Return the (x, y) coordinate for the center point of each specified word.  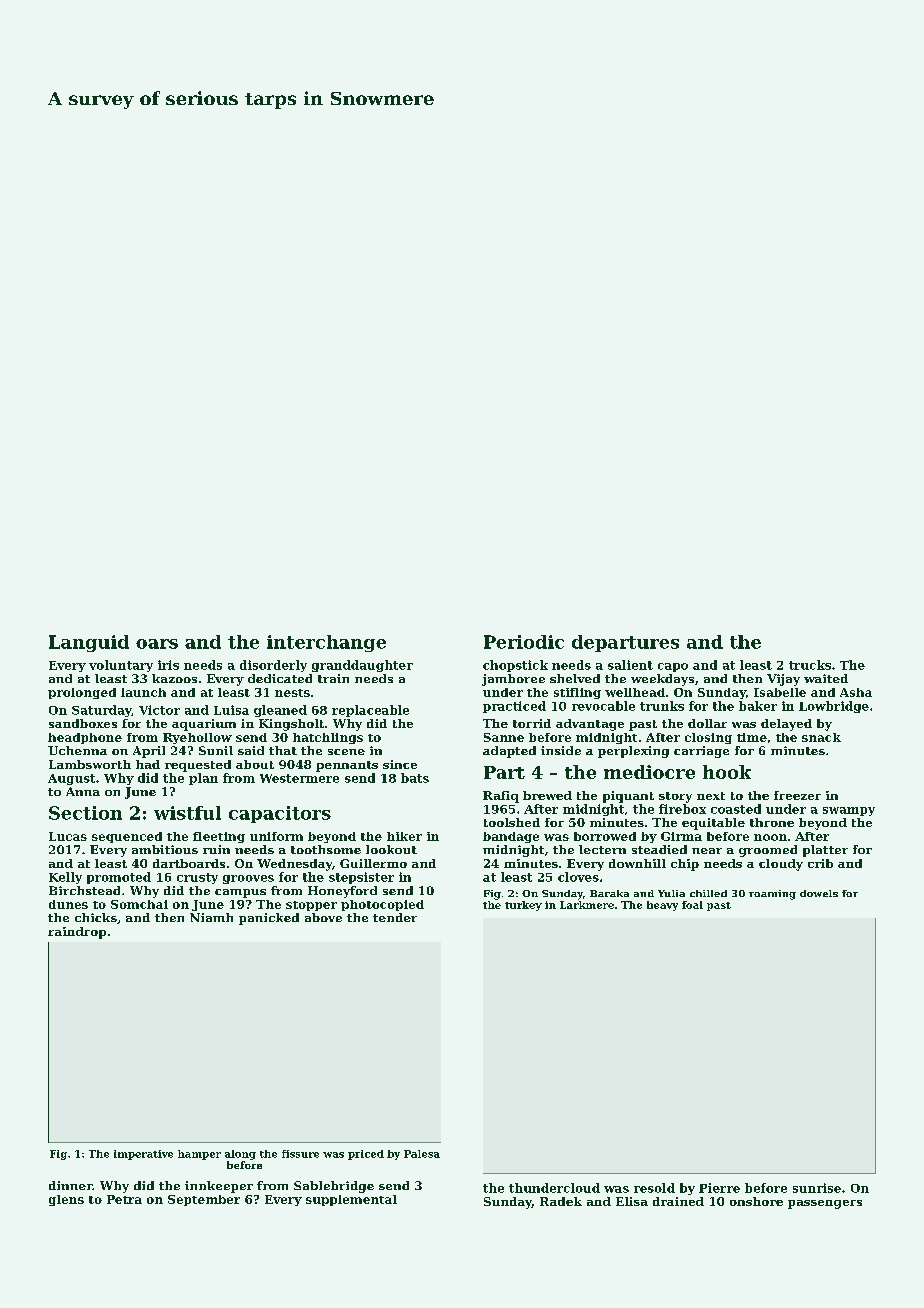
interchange (326, 643)
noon (770, 837)
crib (820, 863)
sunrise (817, 1188)
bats (415, 778)
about (255, 764)
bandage (511, 837)
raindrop (77, 933)
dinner (70, 1185)
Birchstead (84, 890)
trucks (810, 665)
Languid (89, 643)
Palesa (422, 1154)
